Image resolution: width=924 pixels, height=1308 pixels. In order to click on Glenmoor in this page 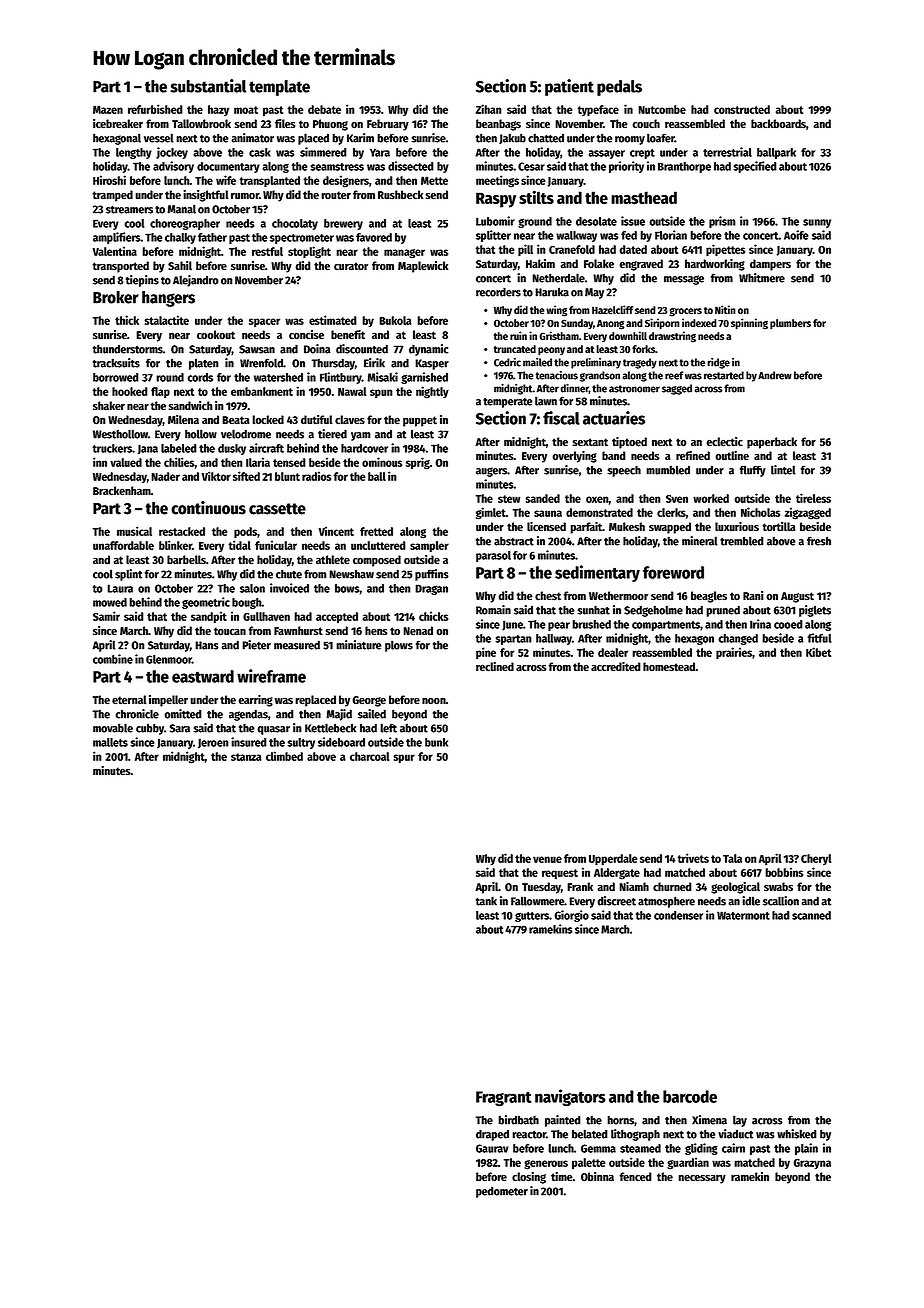, I will do `click(169, 659)`.
